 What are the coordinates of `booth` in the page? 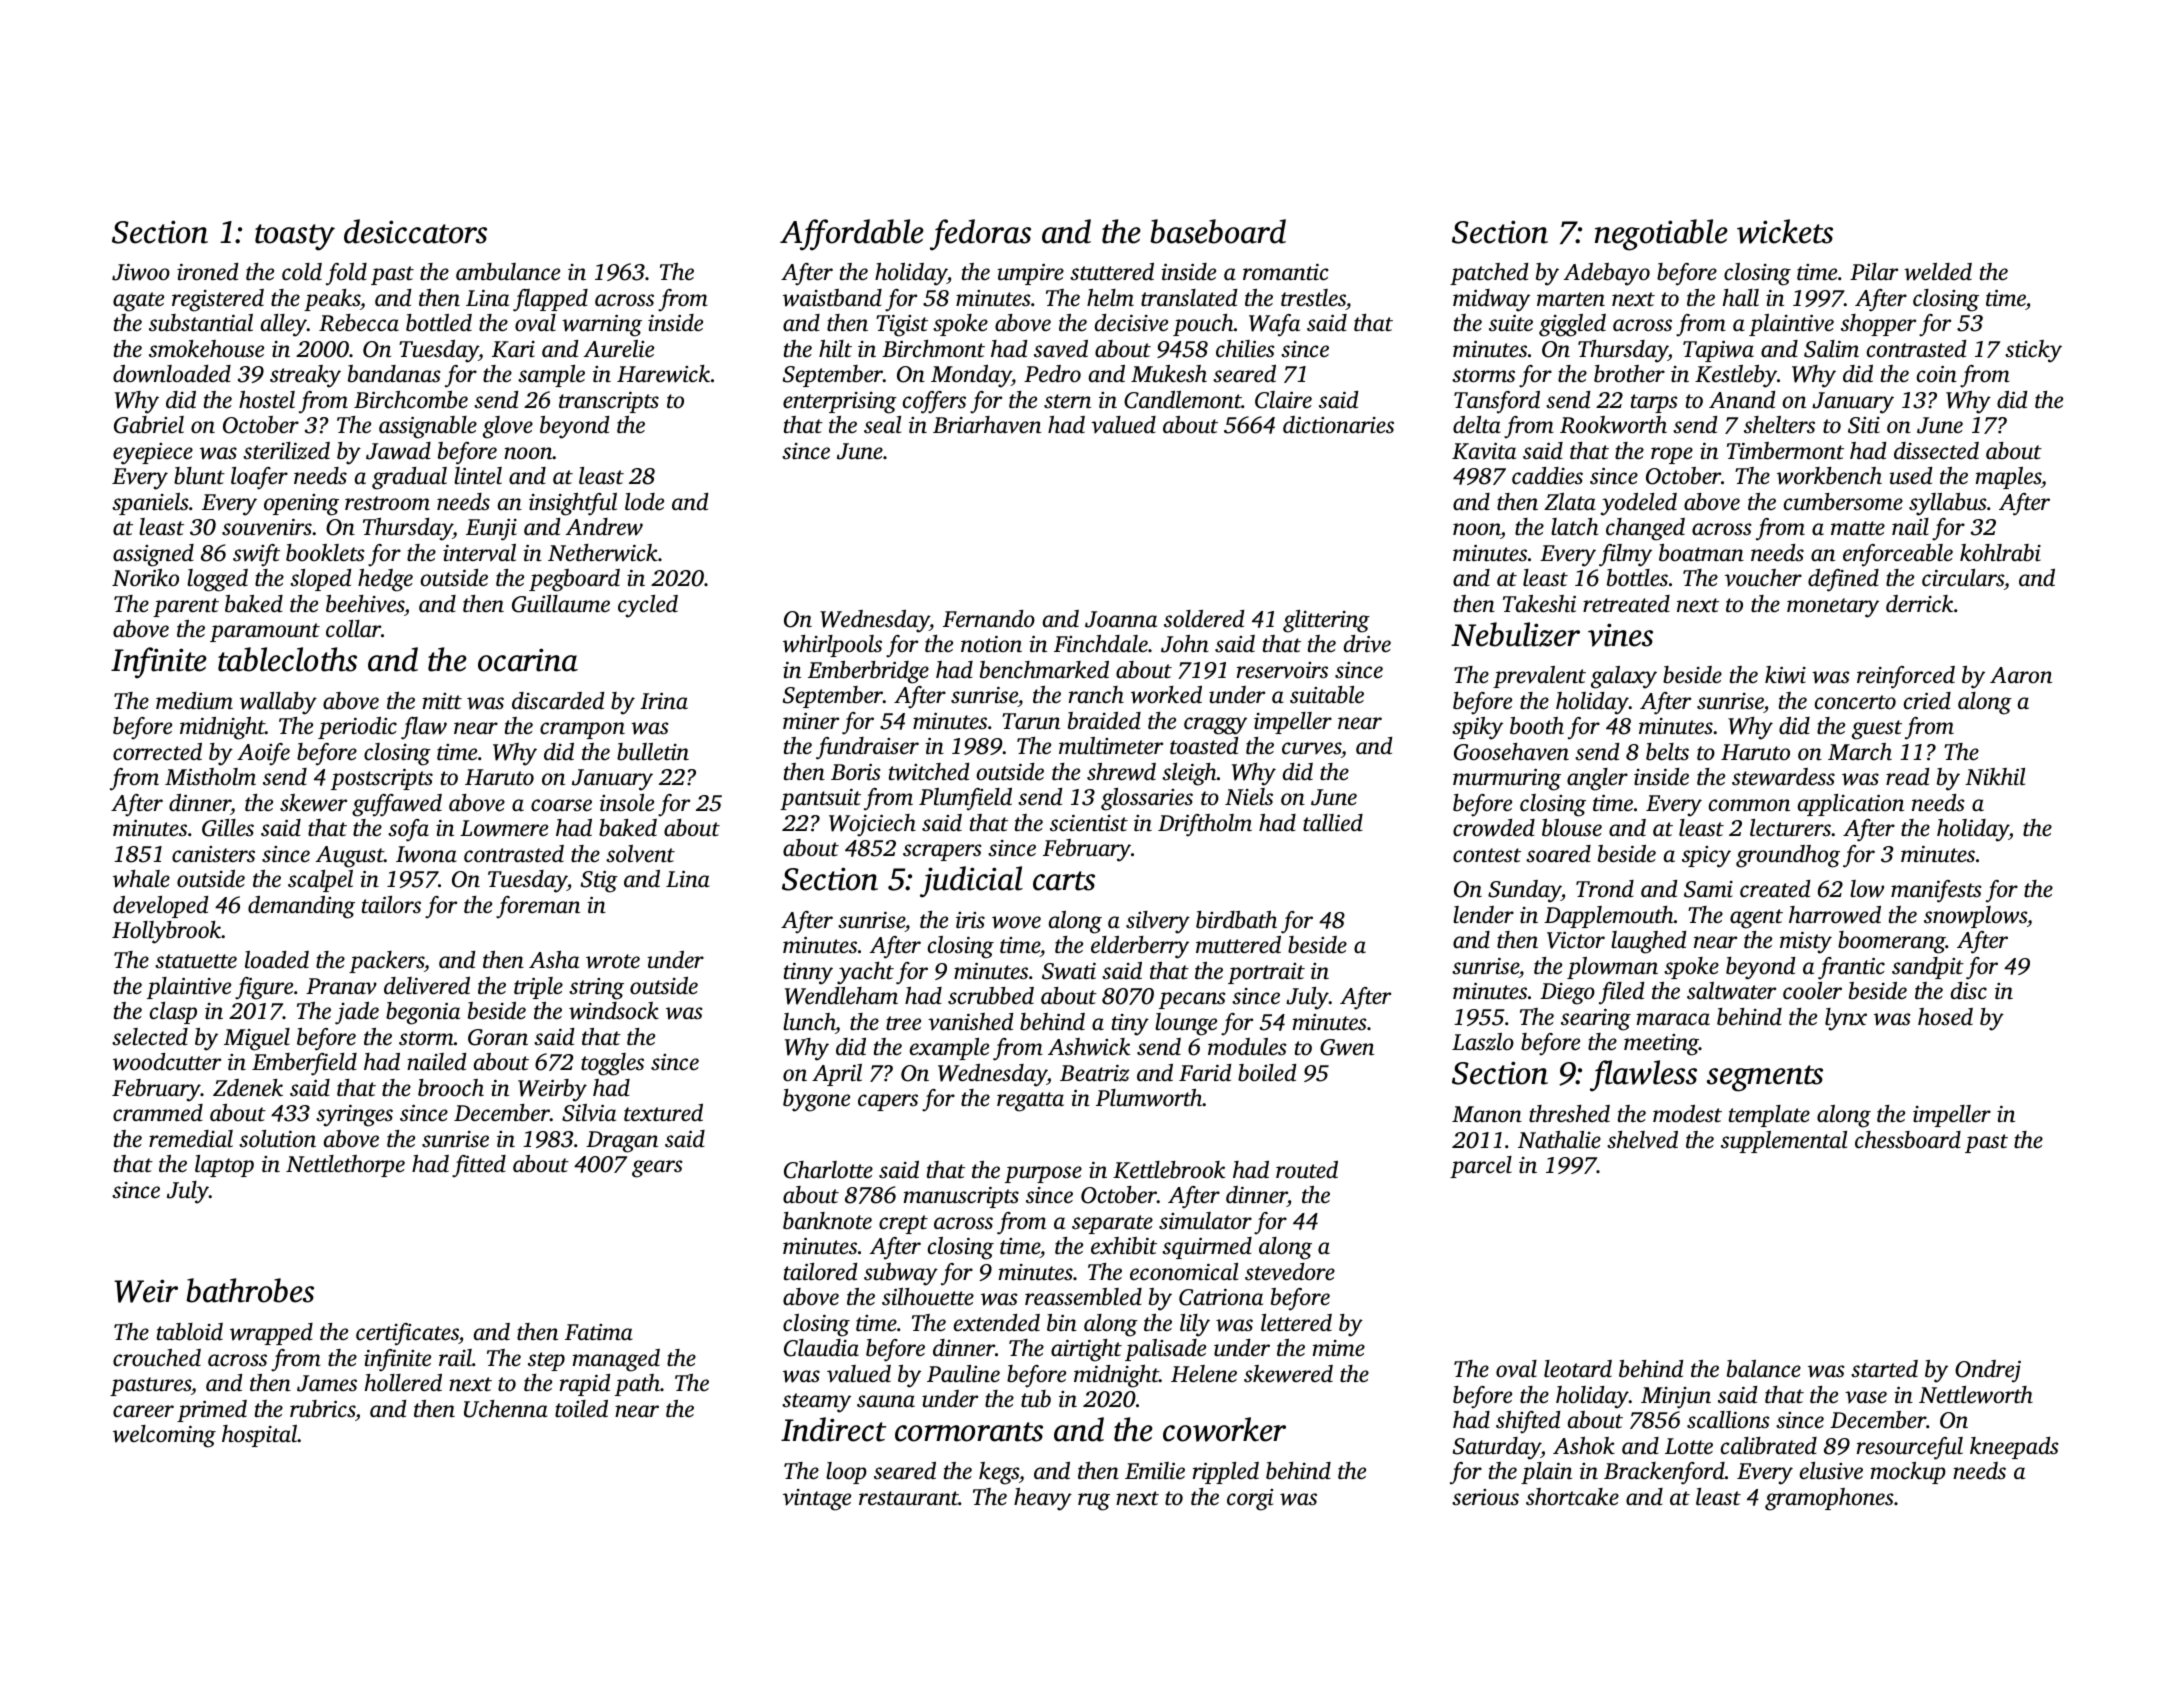 It's located at (1537, 726).
